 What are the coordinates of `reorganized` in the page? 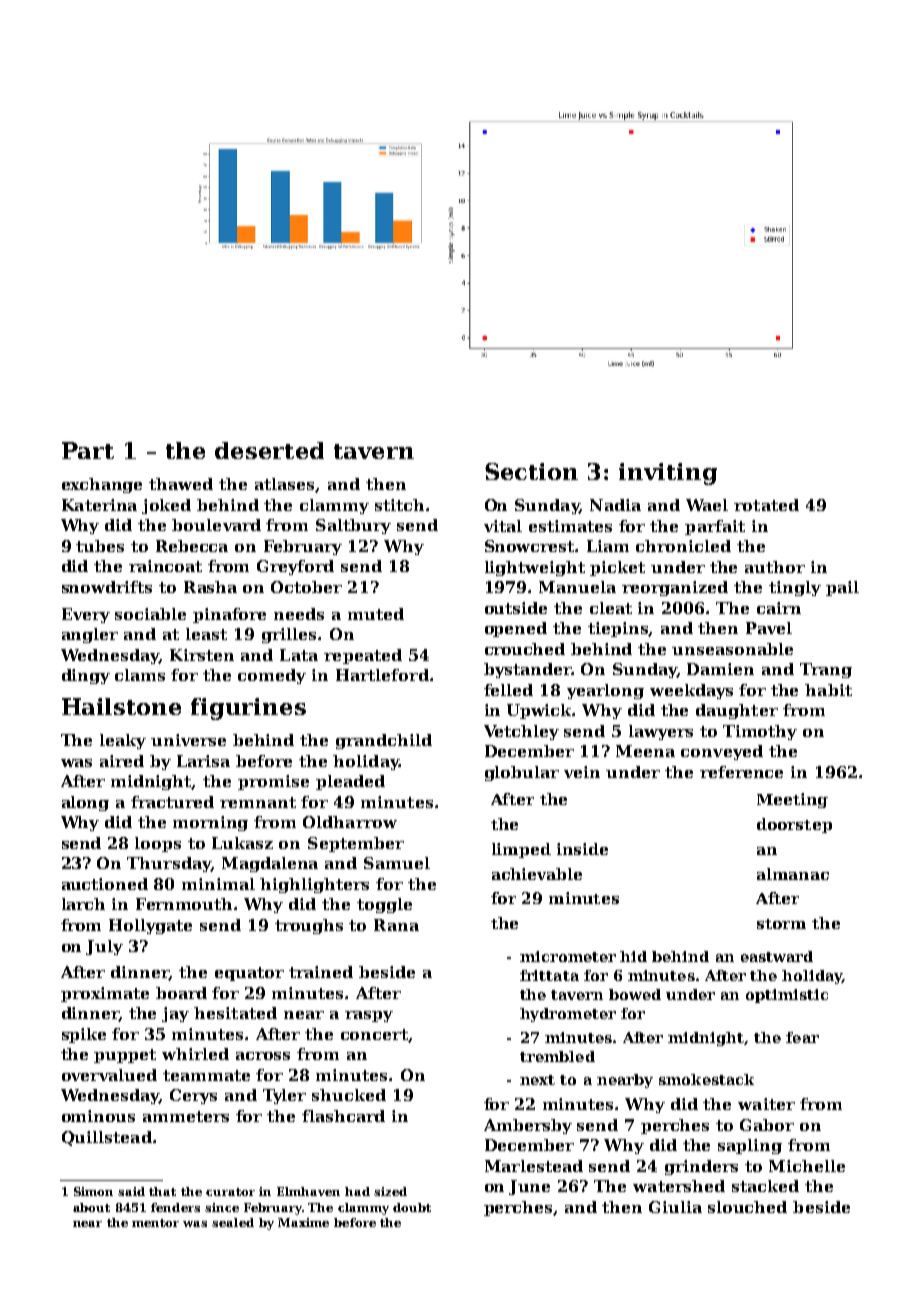 It's located at (675, 588).
